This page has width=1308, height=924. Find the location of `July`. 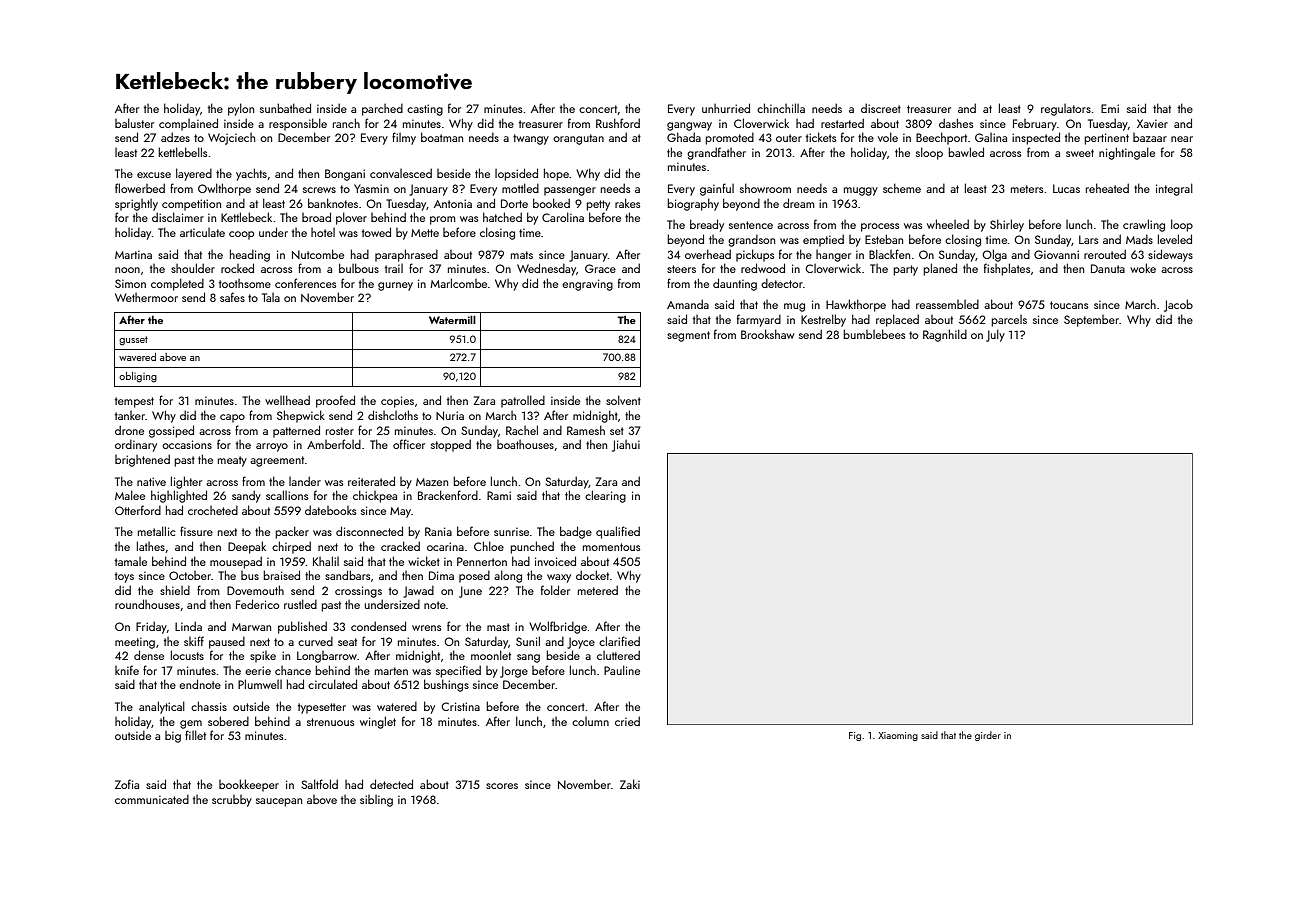

July is located at coordinates (995, 335).
